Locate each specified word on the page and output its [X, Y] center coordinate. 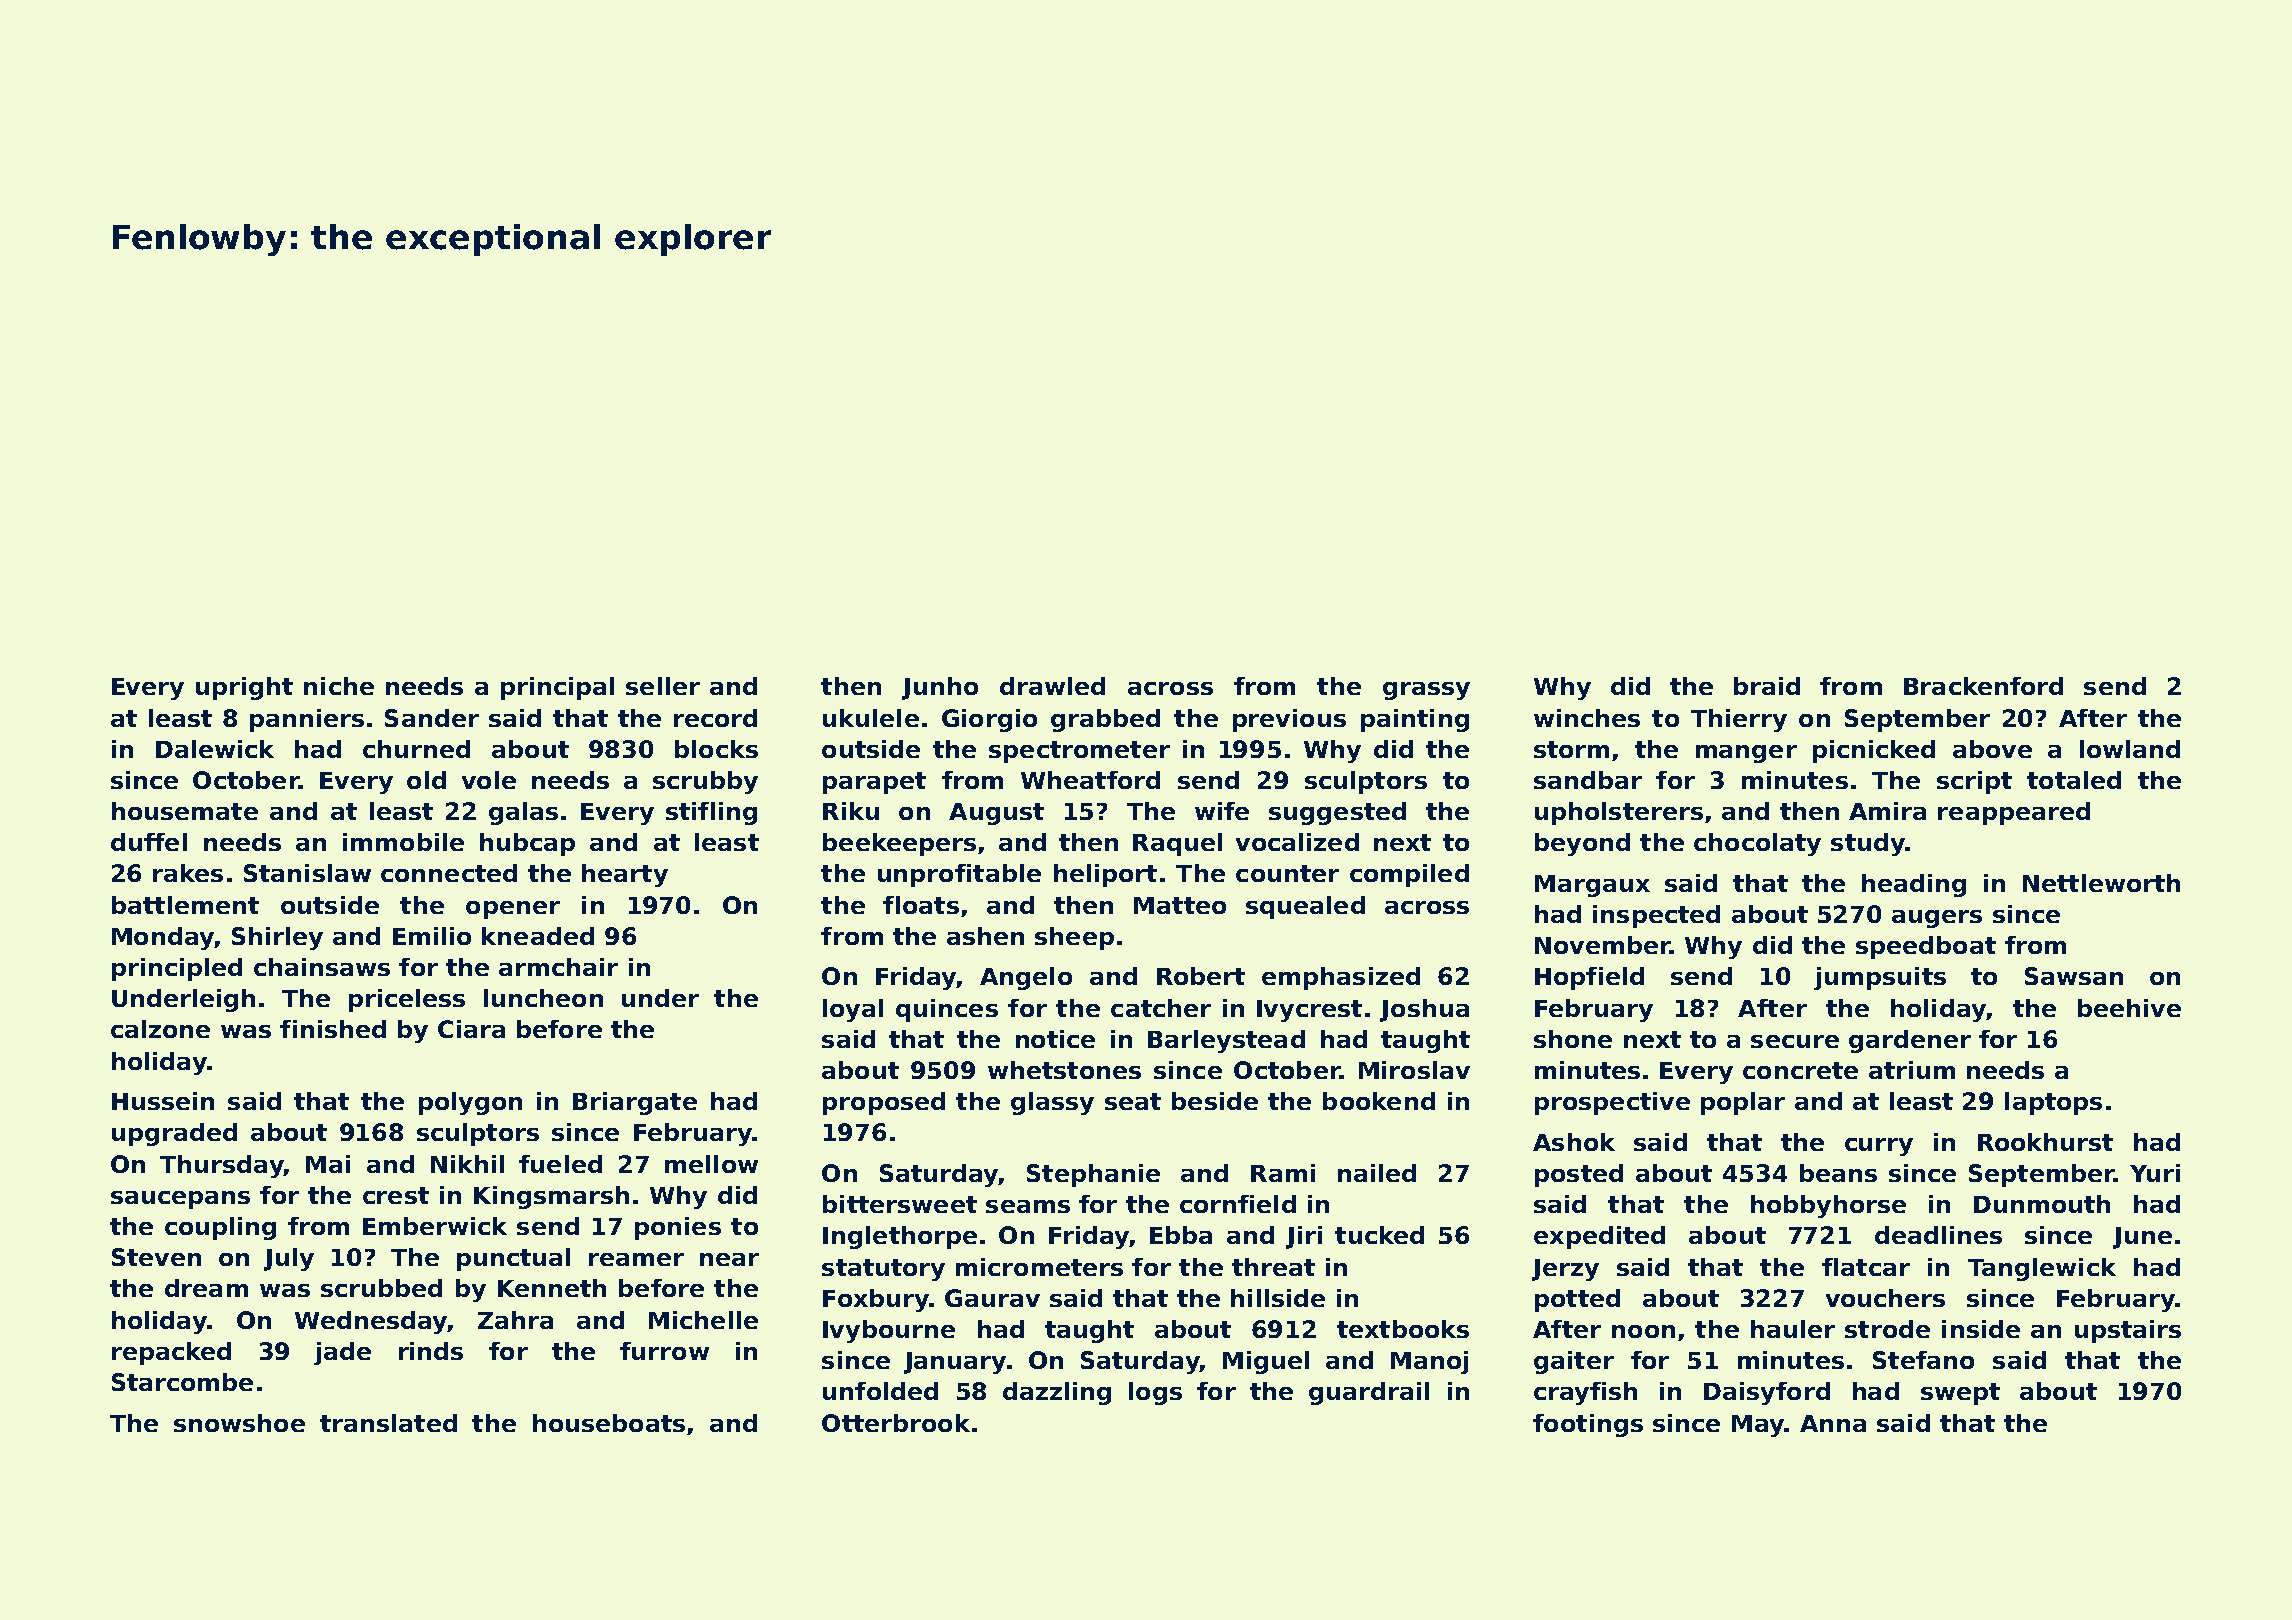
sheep [1074, 938]
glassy [1052, 1103]
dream [206, 1288]
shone [1573, 1039]
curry [1879, 1147]
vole [489, 780]
